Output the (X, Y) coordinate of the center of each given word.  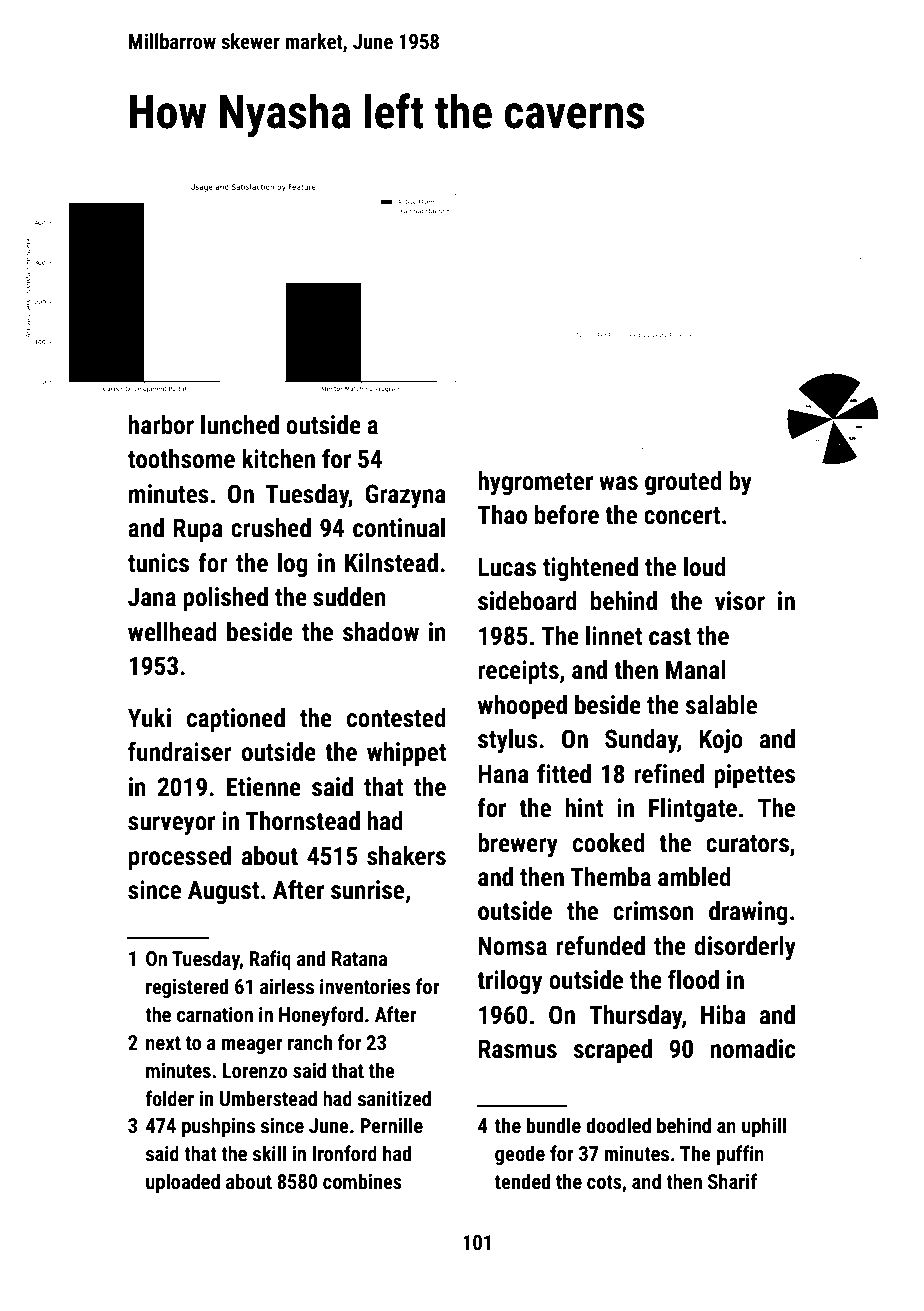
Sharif (732, 1181)
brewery (518, 845)
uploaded (183, 1183)
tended (522, 1181)
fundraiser (180, 751)
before (567, 514)
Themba (610, 877)
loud (705, 567)
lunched (240, 425)
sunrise (367, 890)
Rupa (198, 530)
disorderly (745, 948)
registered (187, 988)
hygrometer (535, 483)
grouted (683, 483)
